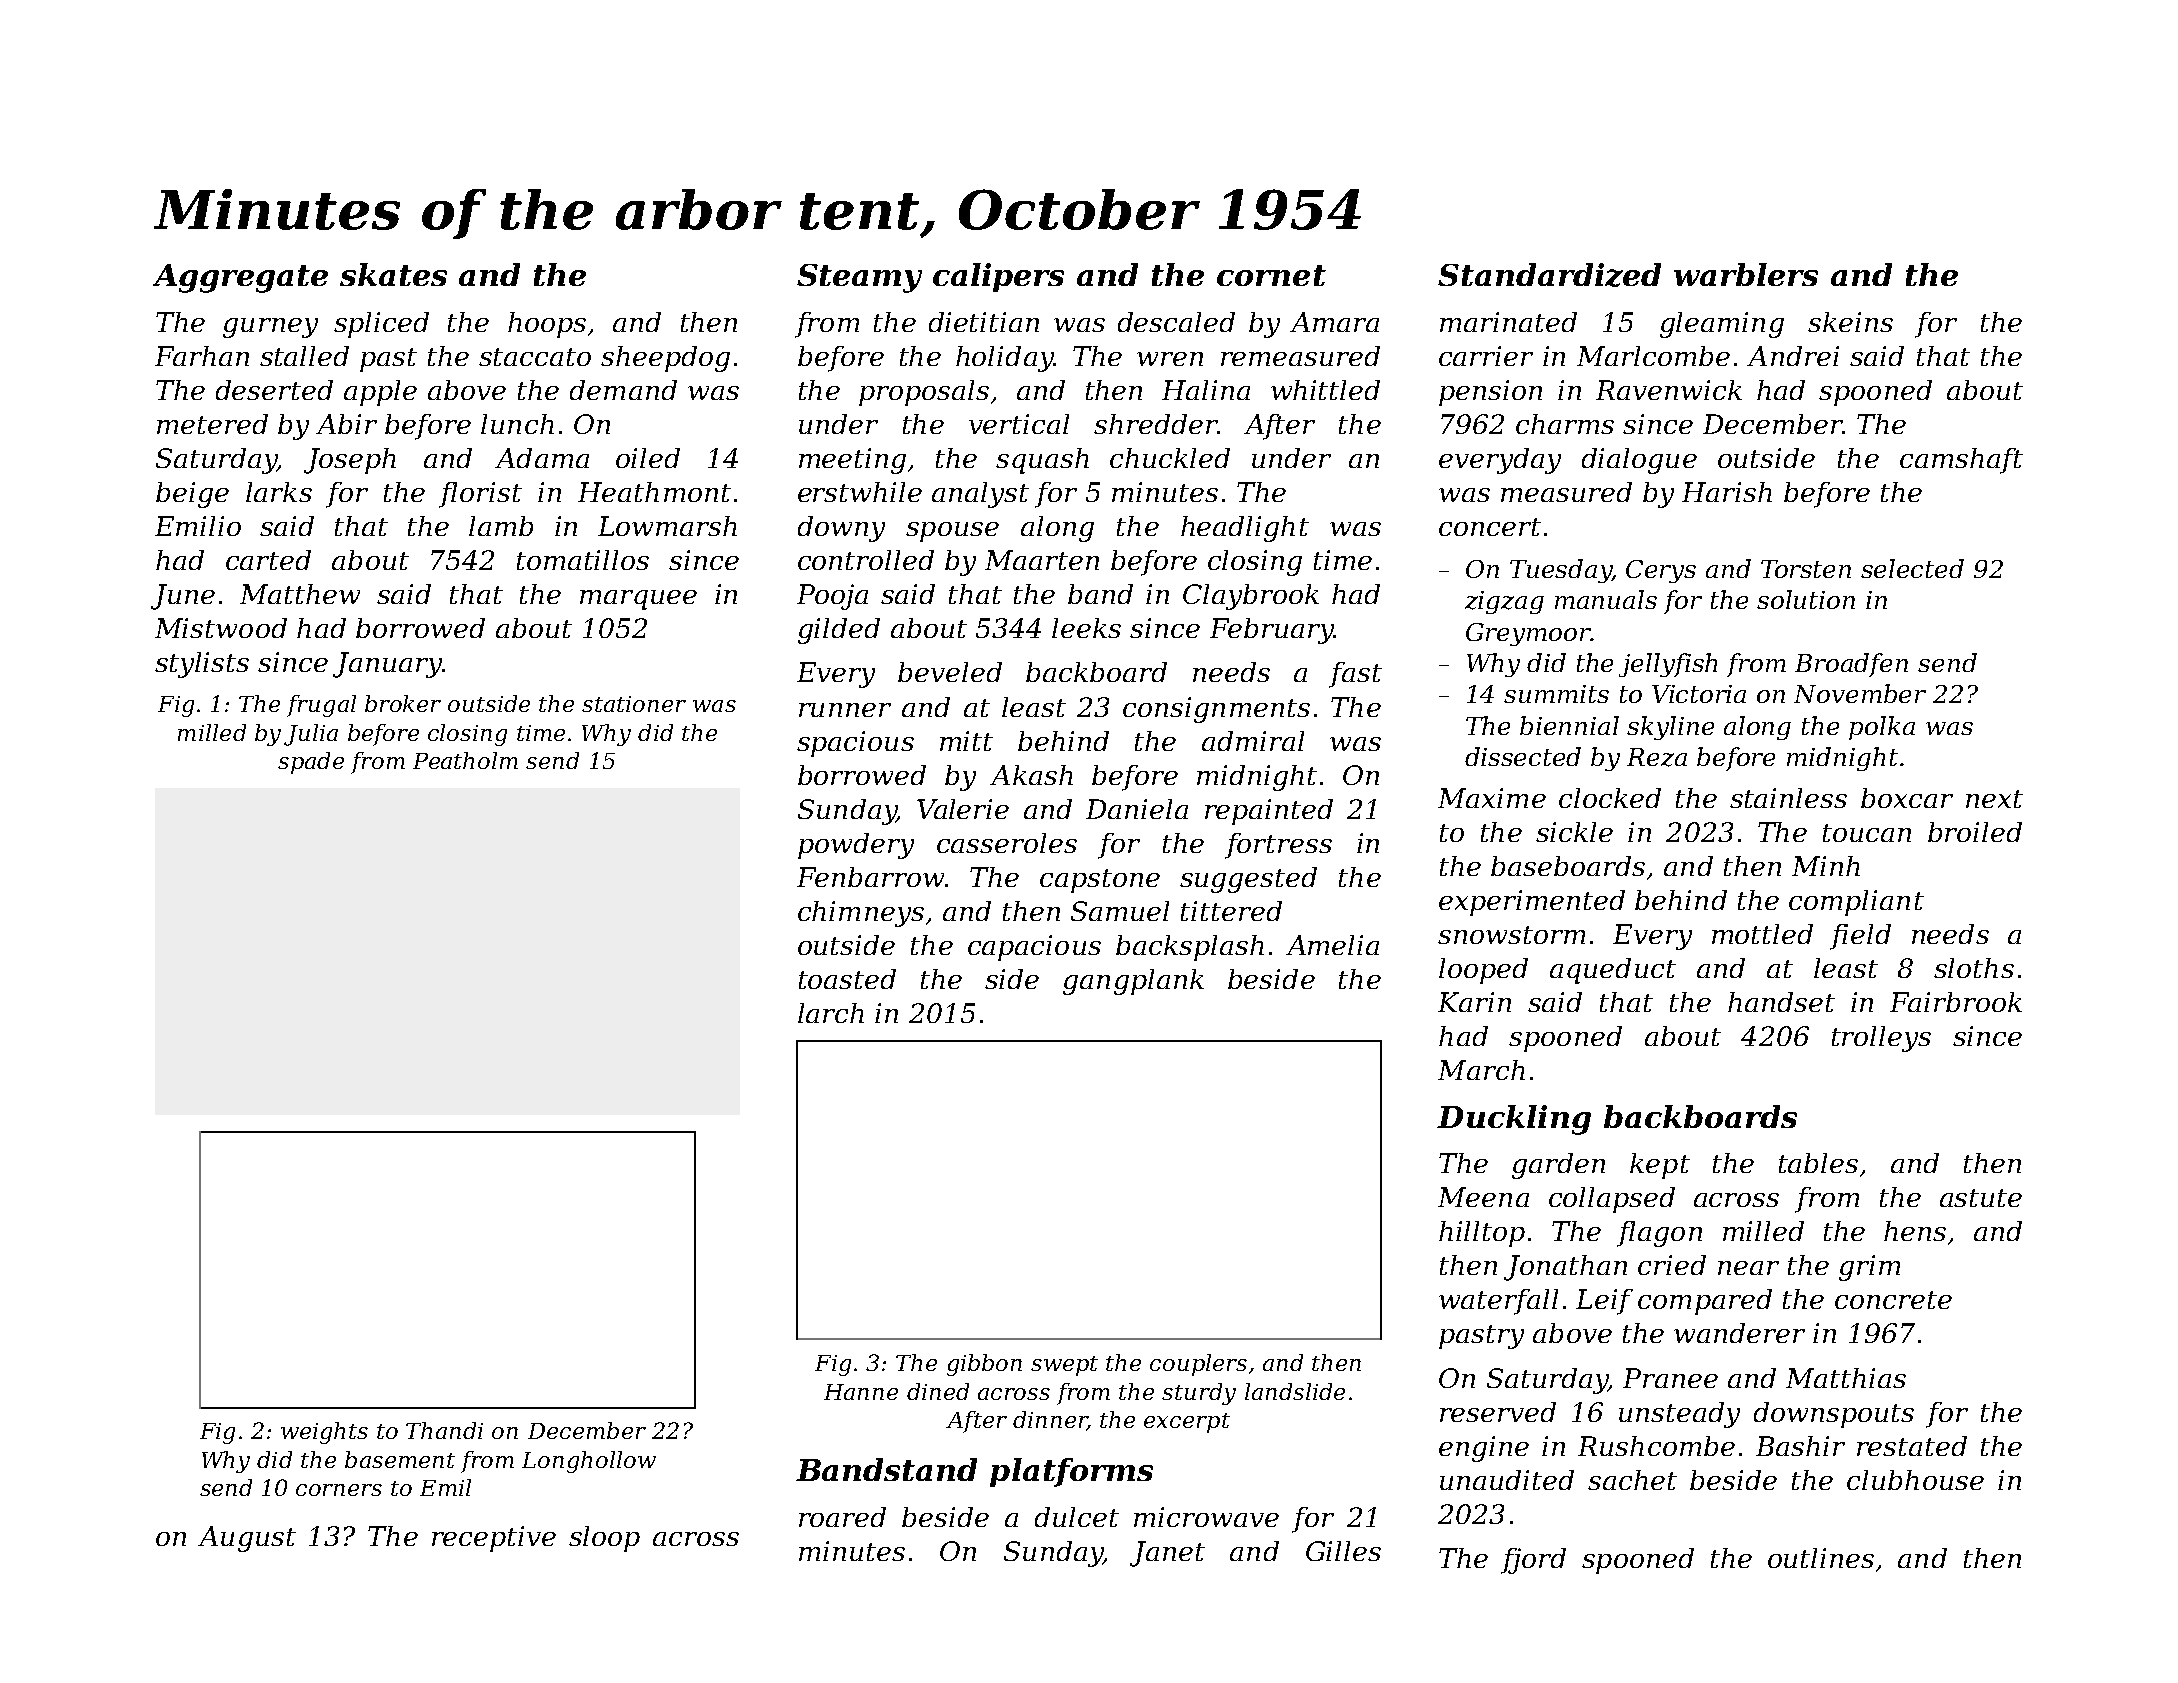 The width and height of the document is (2178, 1683). What do you see at coordinates (831, 1013) in the document?
I see `larch` at bounding box center [831, 1013].
